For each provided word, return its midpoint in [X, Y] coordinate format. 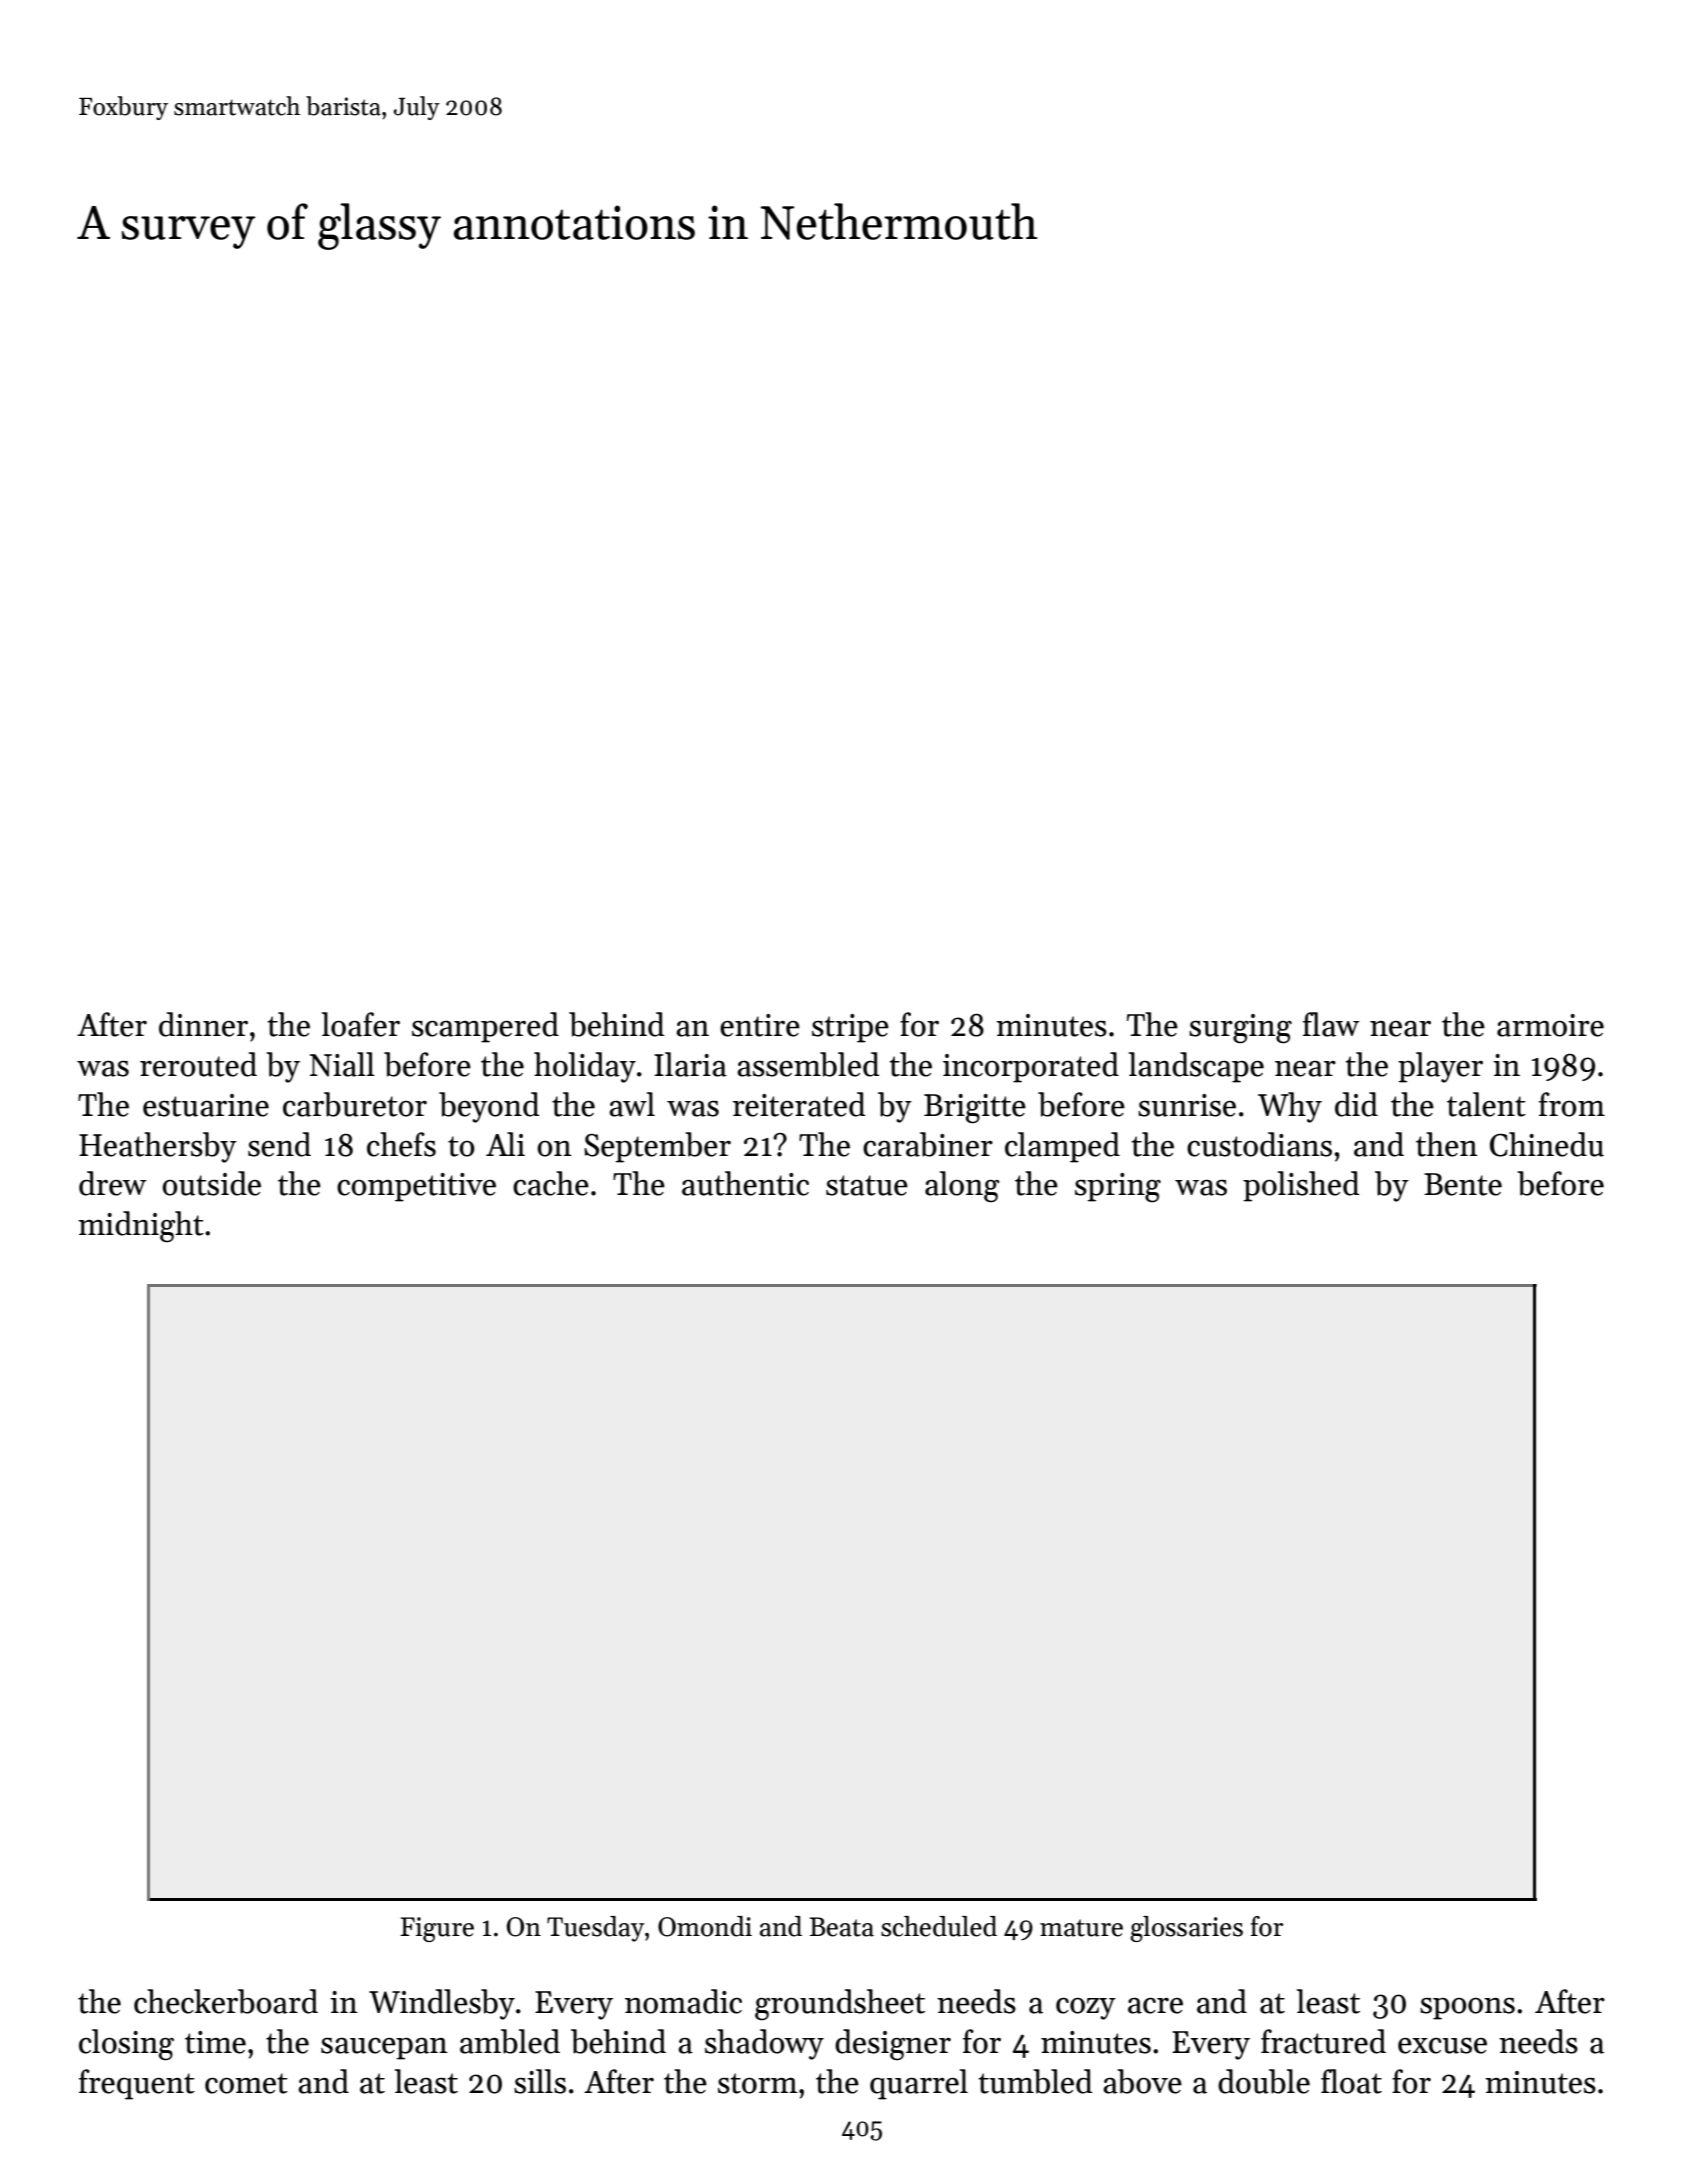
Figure [437, 1929]
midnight [141, 1227]
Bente [1463, 1184]
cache [551, 1183]
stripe [850, 1028]
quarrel [919, 2084]
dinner [203, 1024]
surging [1240, 1029]
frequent [137, 2084]
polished [1301, 1186]
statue [867, 1185]
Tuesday [595, 1929]
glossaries [1186, 1929]
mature [1081, 1928]
